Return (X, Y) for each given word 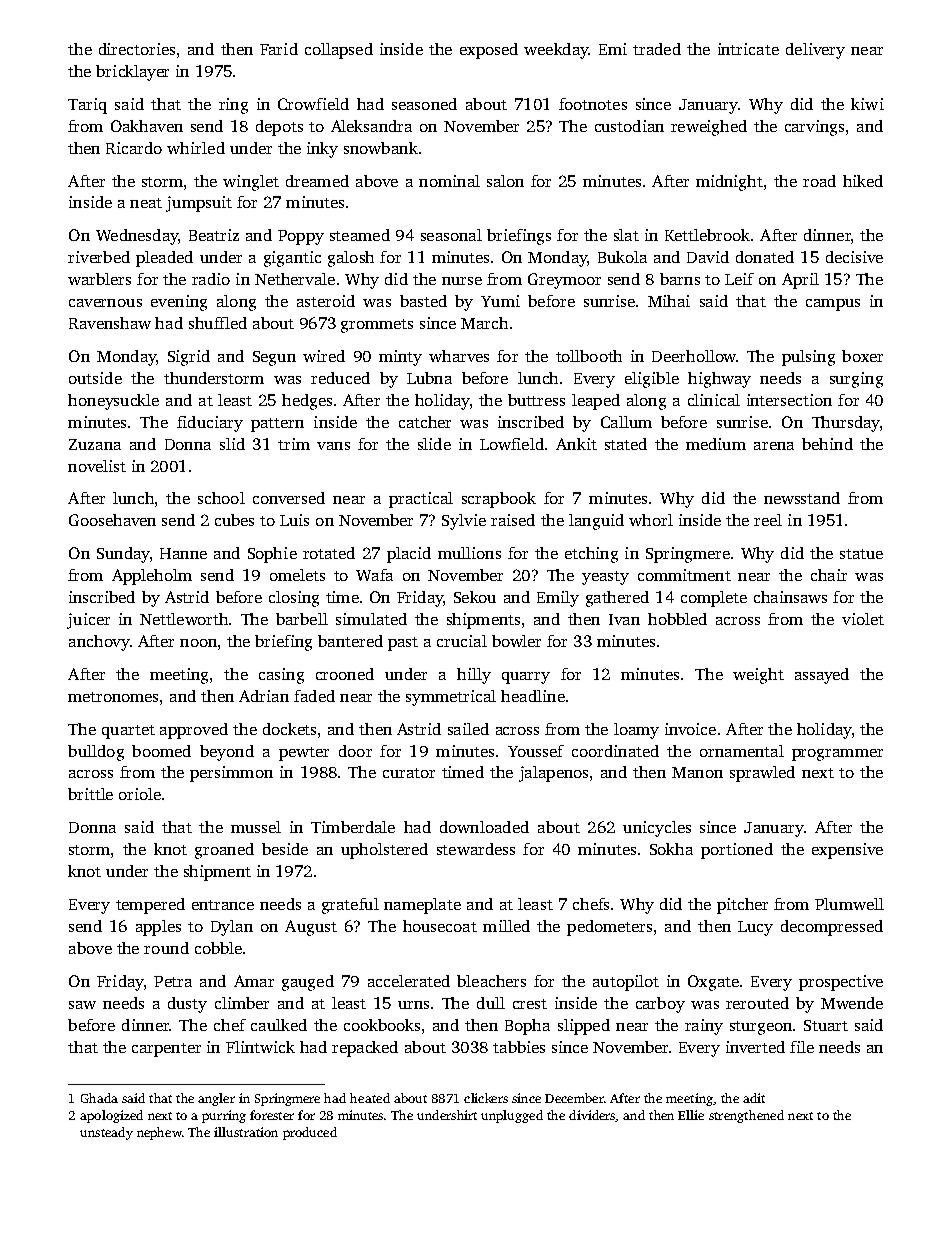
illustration (246, 1132)
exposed (489, 51)
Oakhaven (147, 126)
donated (765, 257)
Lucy (755, 928)
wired (324, 356)
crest (530, 1004)
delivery (815, 51)
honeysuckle (113, 402)
